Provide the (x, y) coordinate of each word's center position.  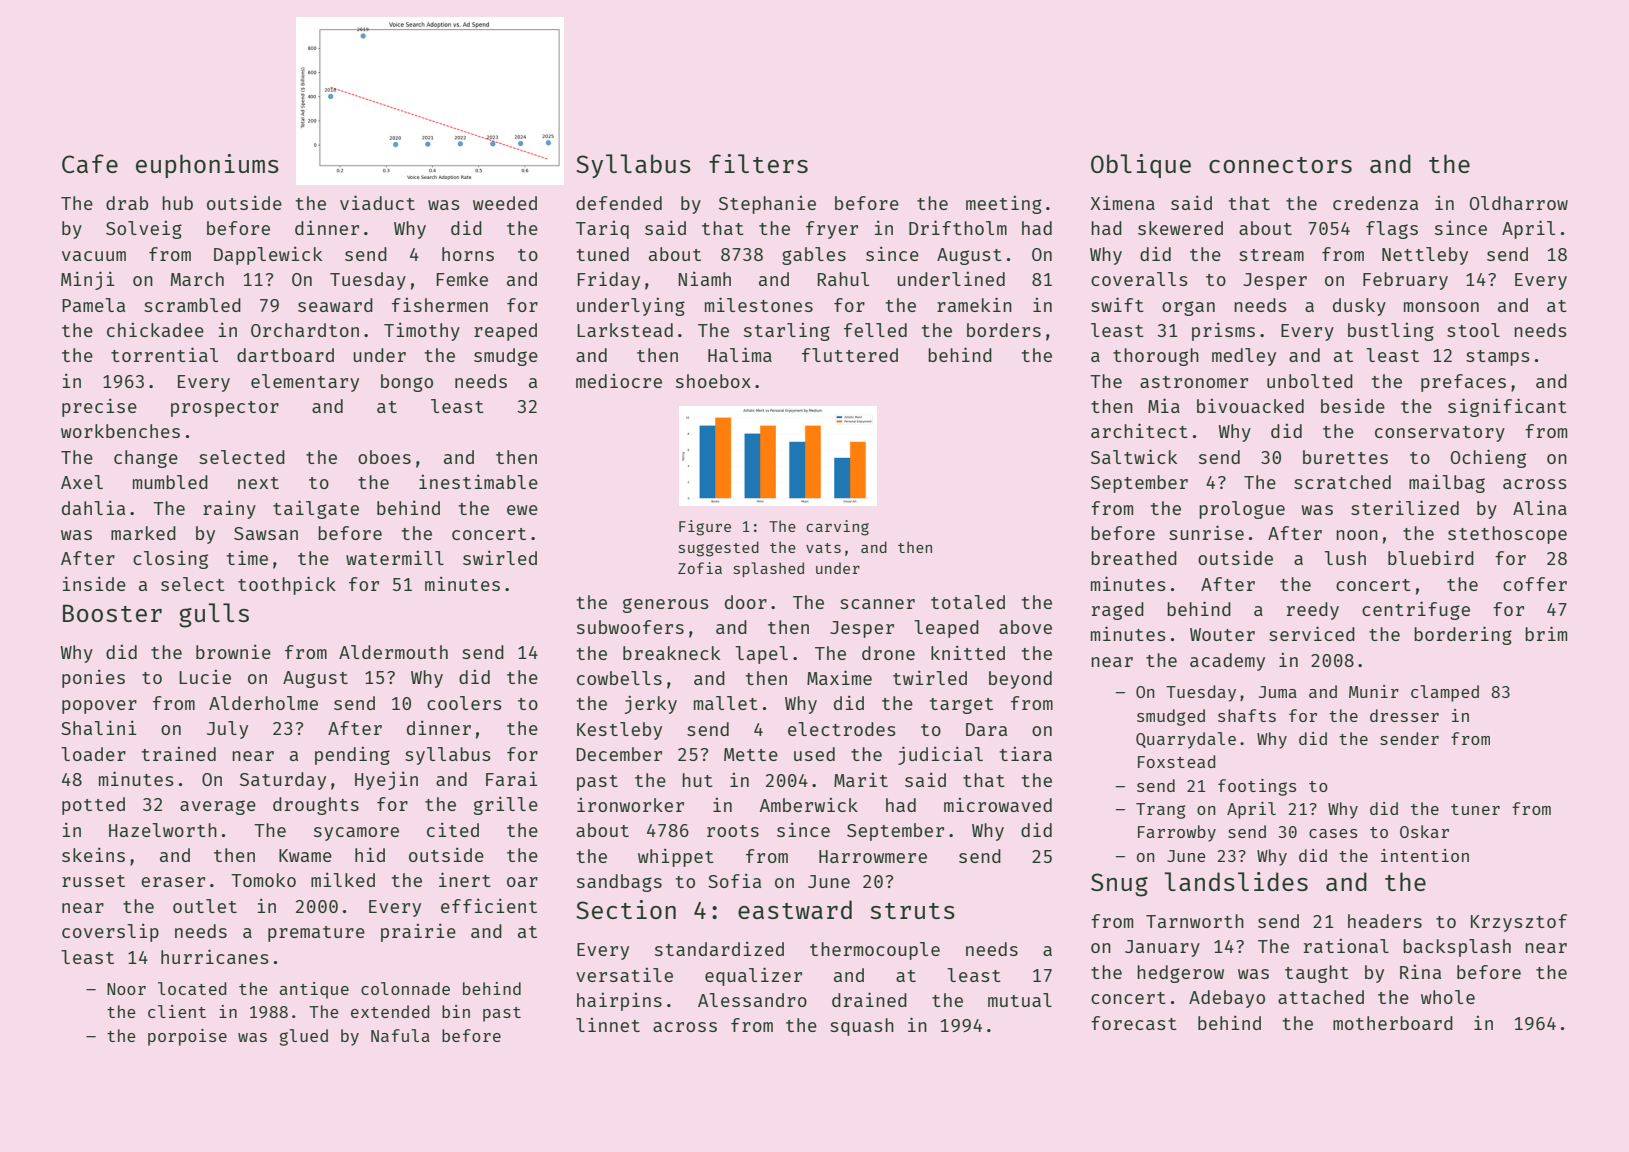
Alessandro (752, 1000)
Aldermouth (393, 652)
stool (1473, 330)
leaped (946, 629)
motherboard (1393, 1023)
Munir (1374, 691)
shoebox (713, 381)
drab (127, 203)
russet (93, 881)
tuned (603, 254)
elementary (305, 383)
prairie (418, 932)
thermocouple (875, 951)
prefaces (1463, 383)
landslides (1236, 881)
